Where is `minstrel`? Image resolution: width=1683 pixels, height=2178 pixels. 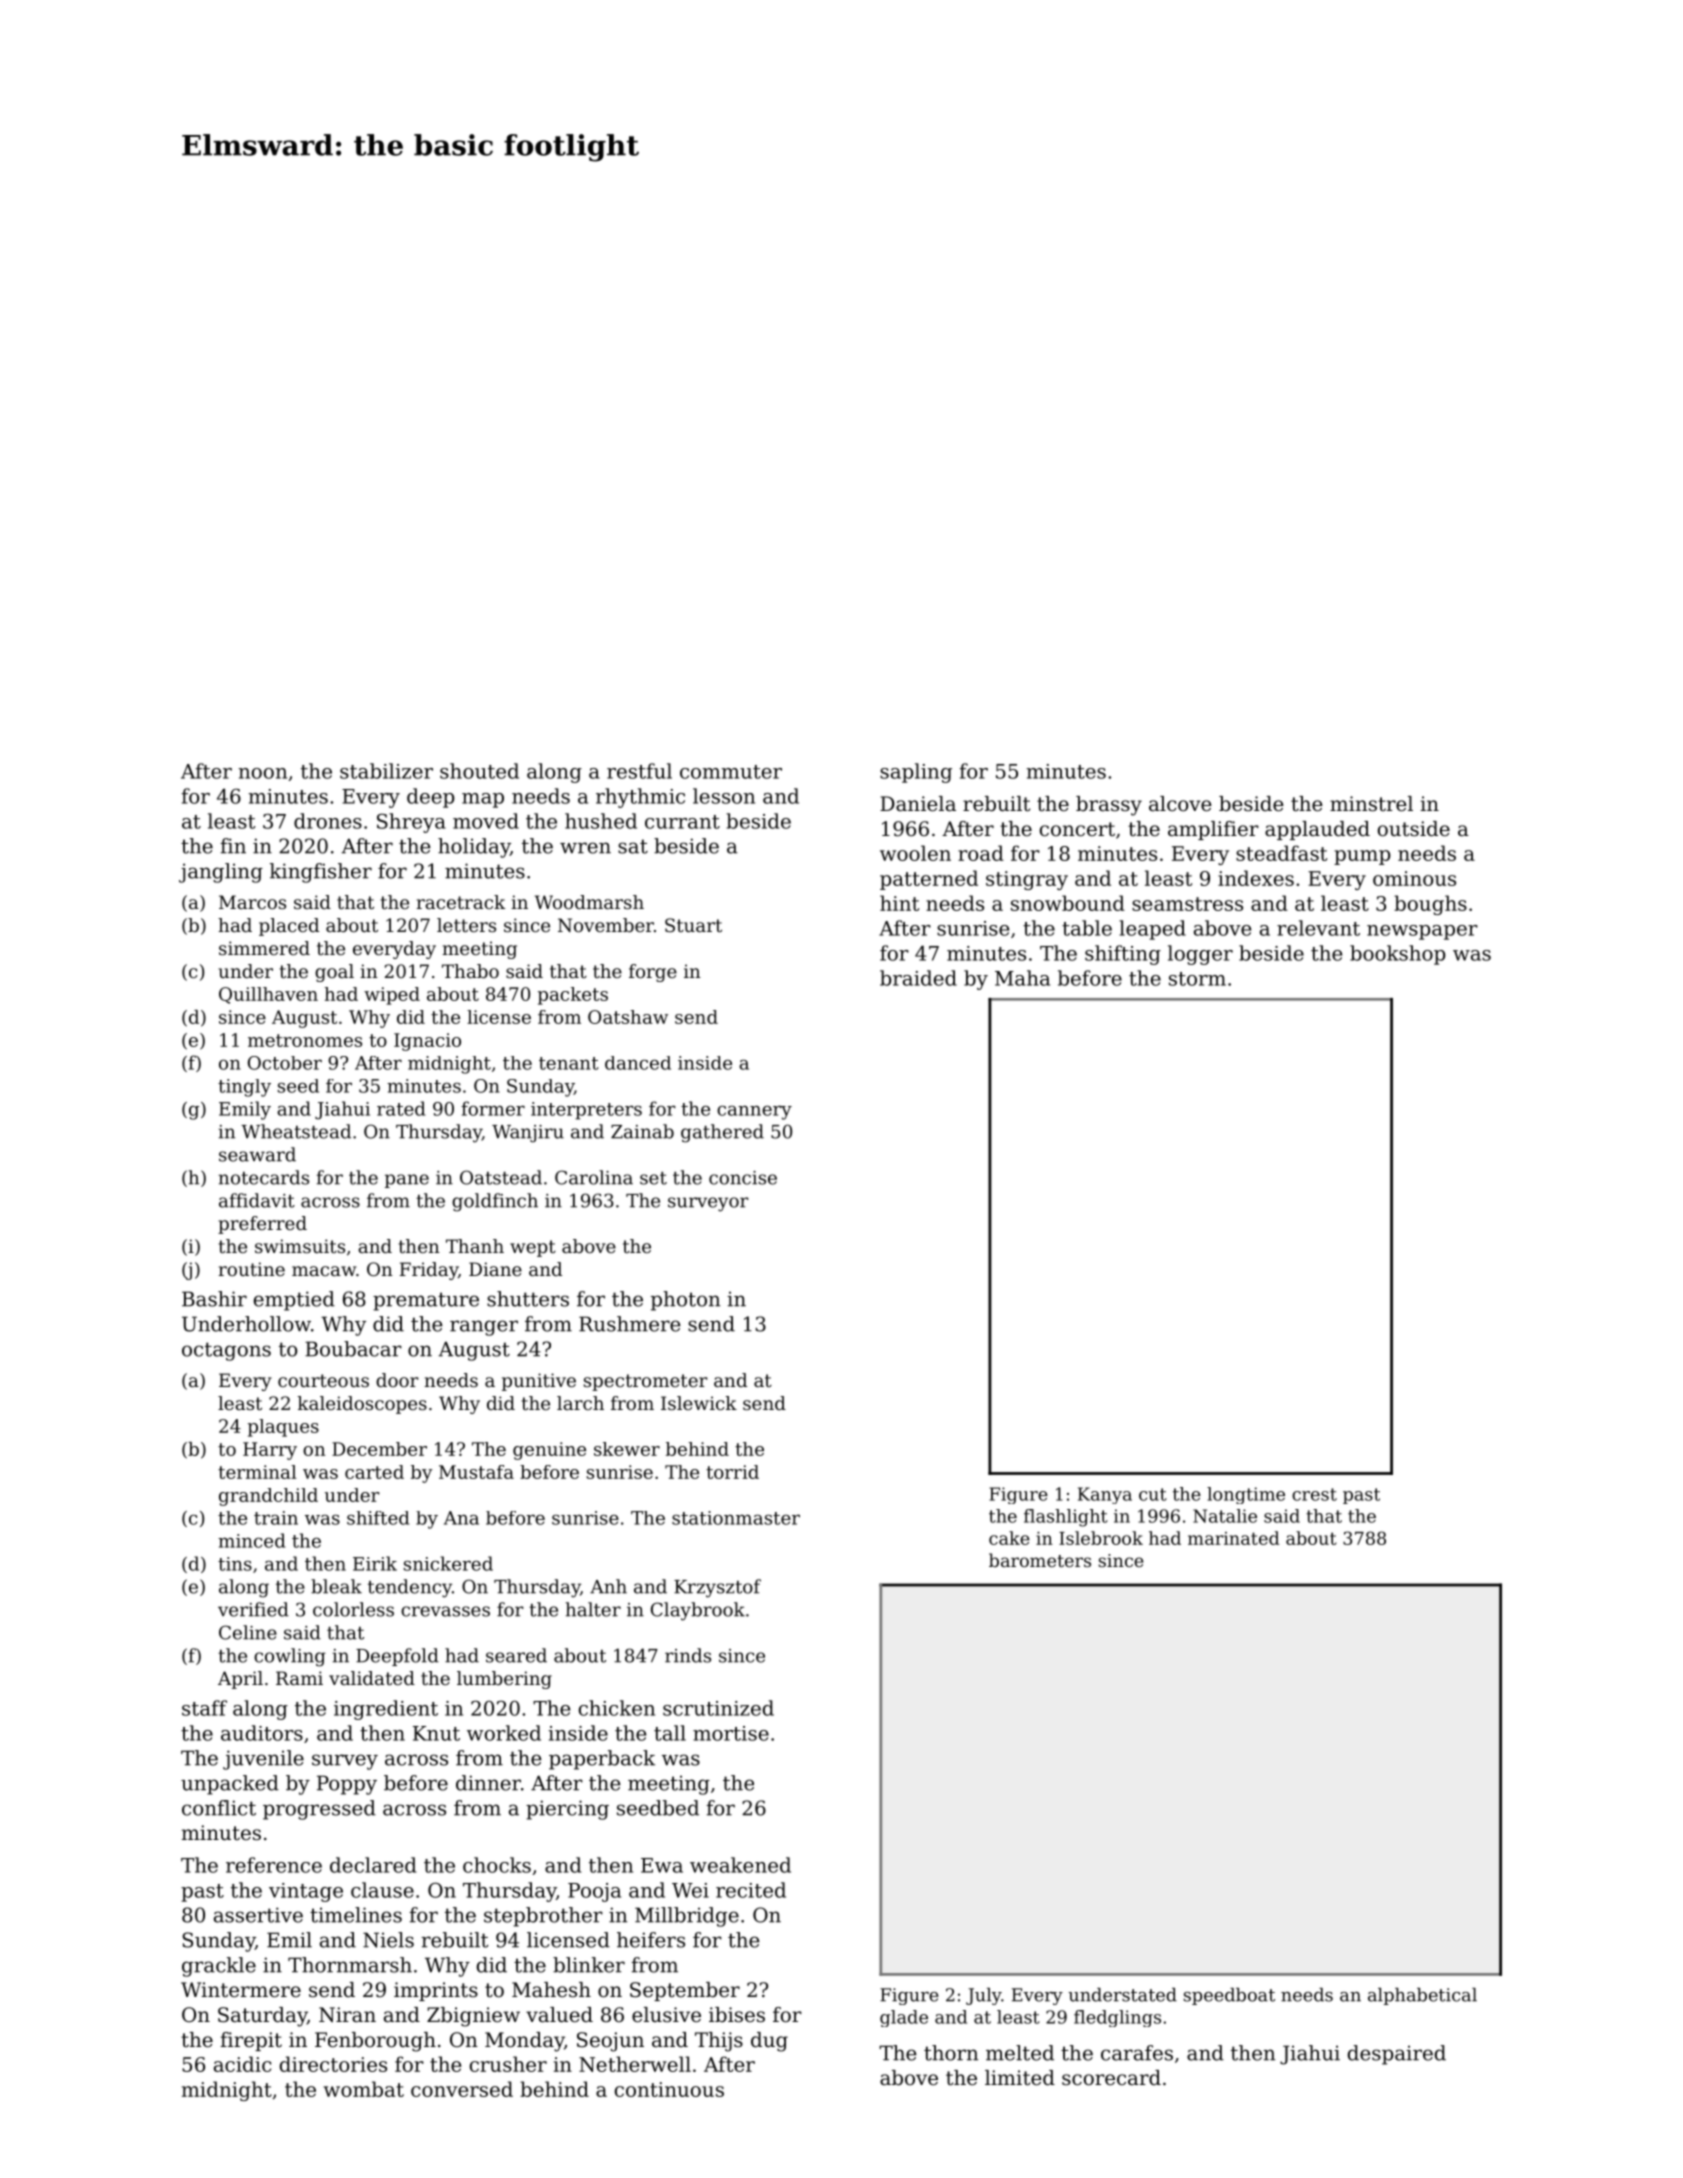
minstrel is located at coordinates (1371, 804).
